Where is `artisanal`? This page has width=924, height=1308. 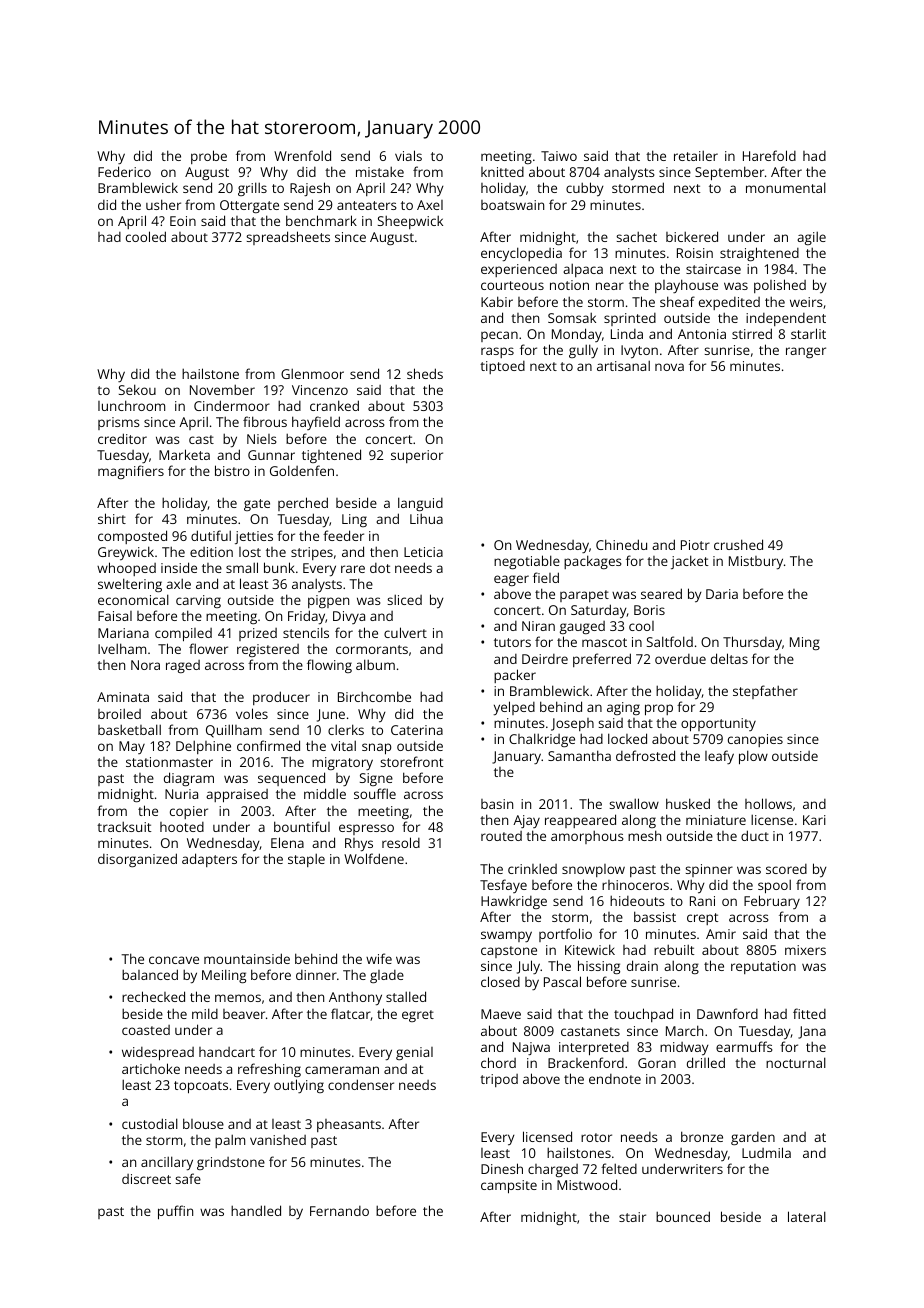
artisanal is located at coordinates (623, 365).
